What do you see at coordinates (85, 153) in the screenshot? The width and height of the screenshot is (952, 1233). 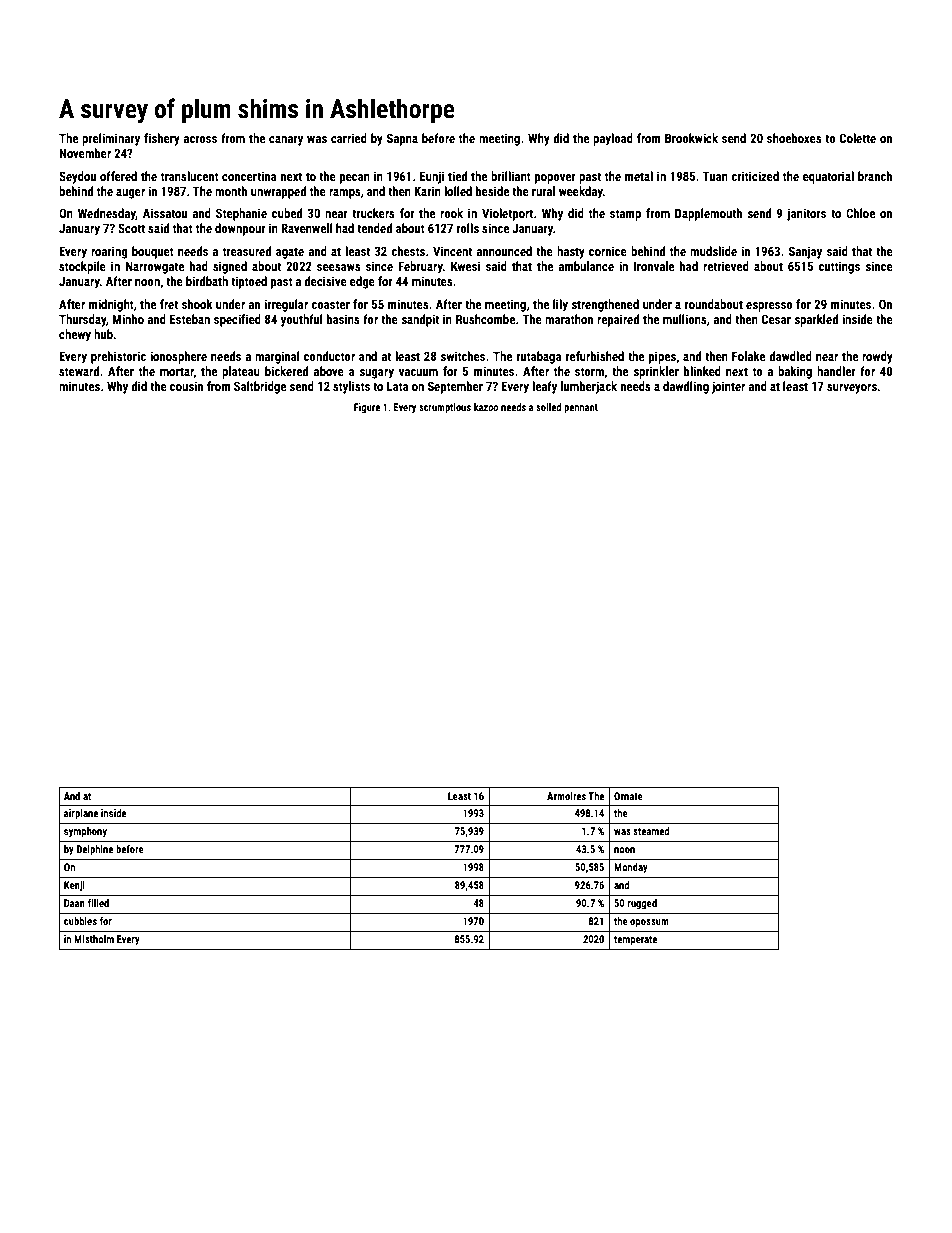 I see `November` at bounding box center [85, 153].
